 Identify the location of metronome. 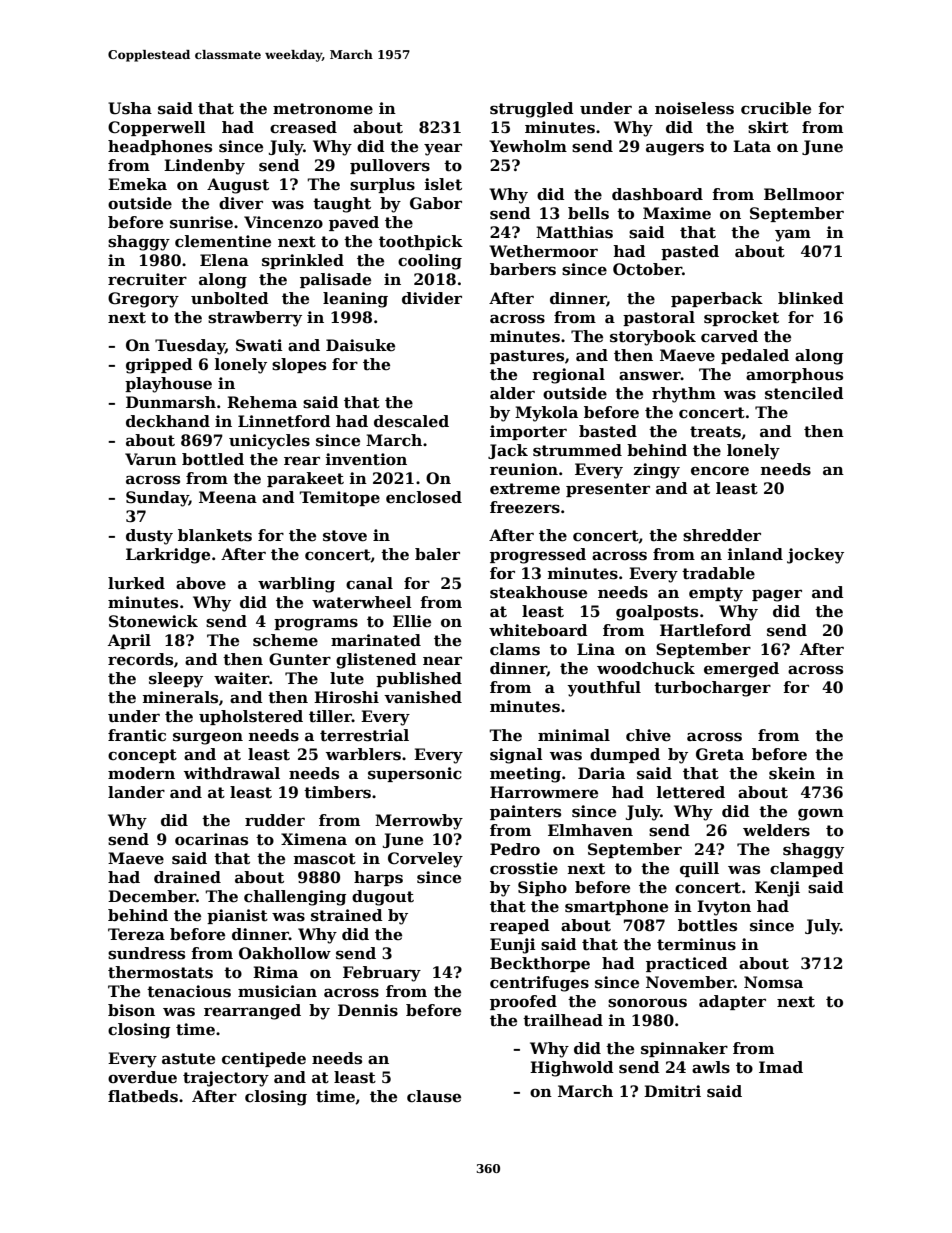
(323, 109).
